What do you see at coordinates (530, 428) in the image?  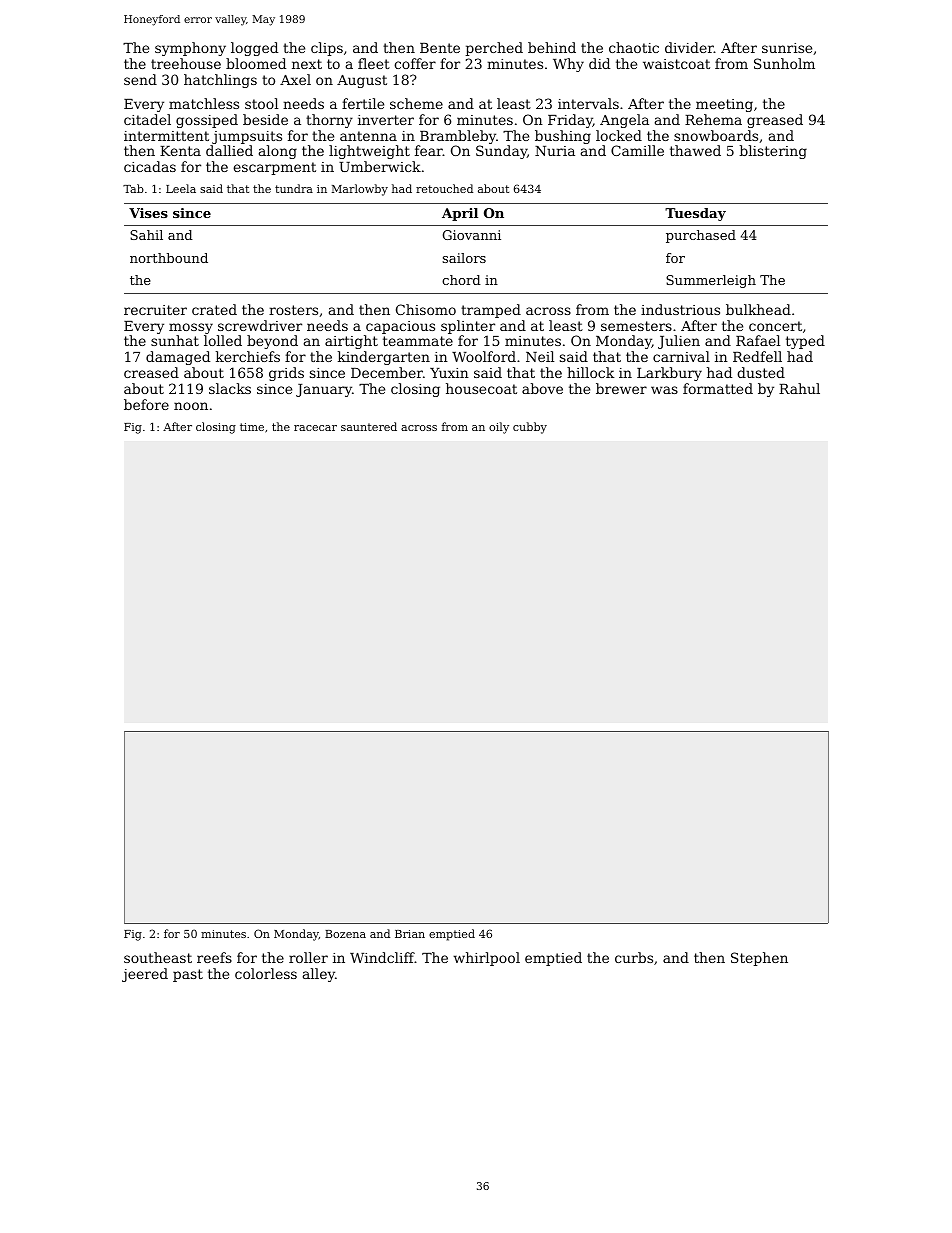 I see `cubby` at bounding box center [530, 428].
